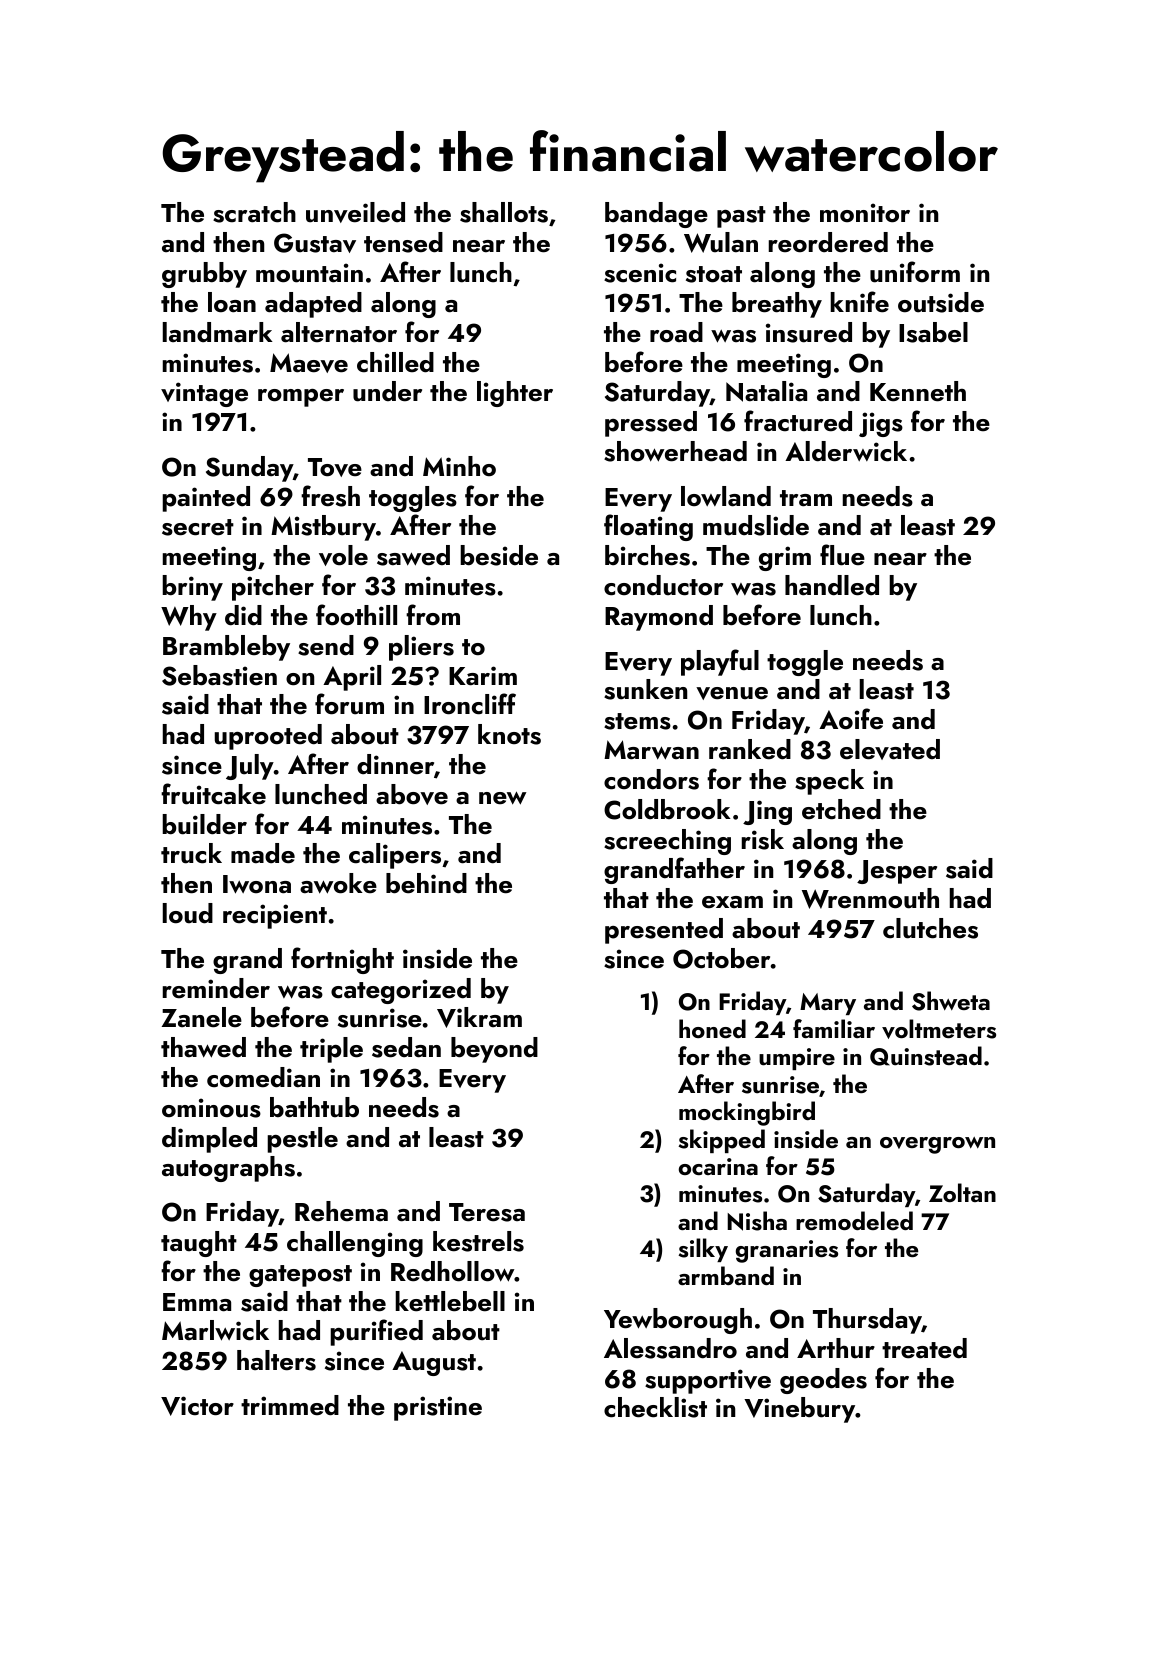 This image has height=1654, width=1165. What do you see at coordinates (645, 689) in the image?
I see `sunken` at bounding box center [645, 689].
